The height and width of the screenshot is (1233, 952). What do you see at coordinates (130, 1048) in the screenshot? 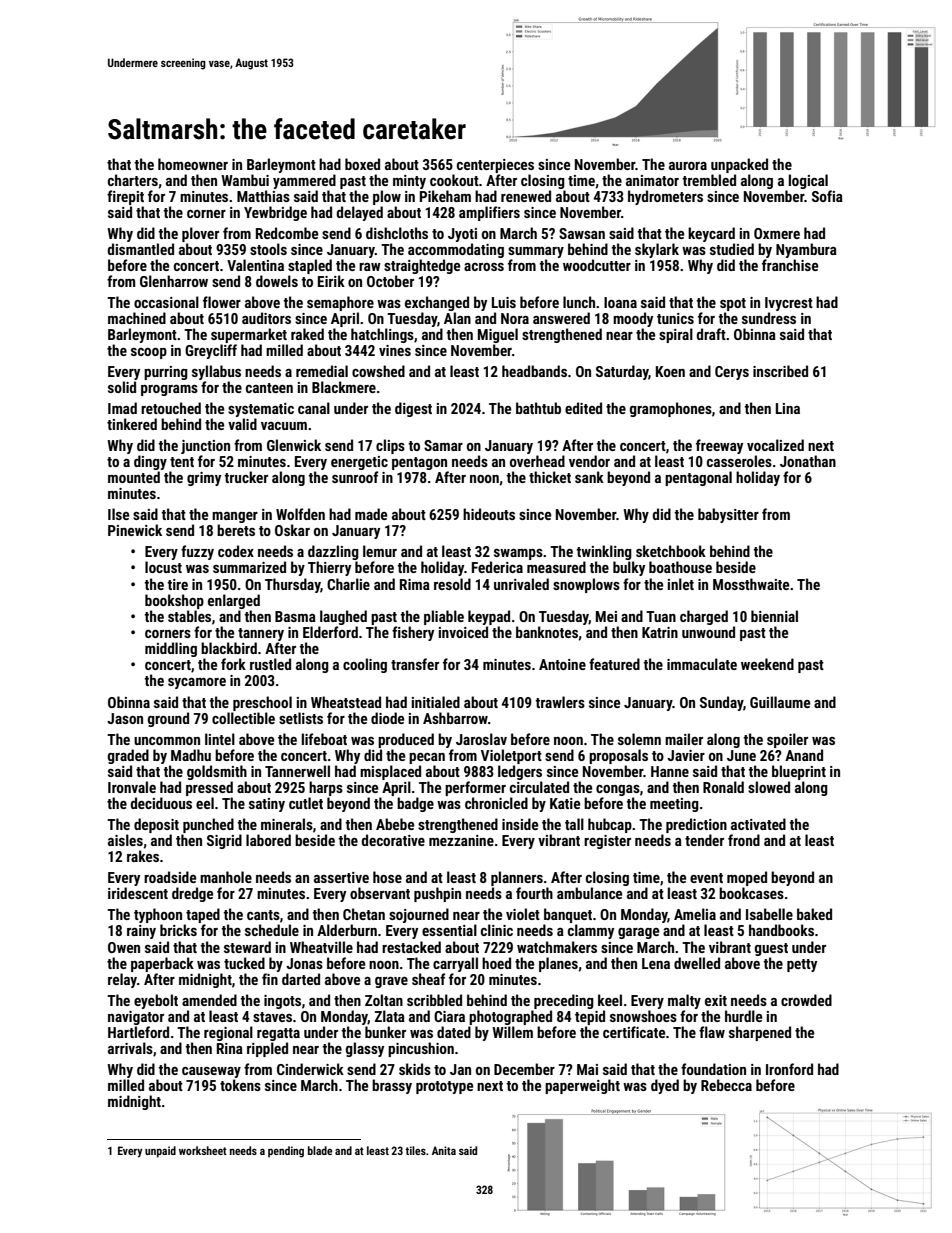
I see `arrivals` at bounding box center [130, 1048].
